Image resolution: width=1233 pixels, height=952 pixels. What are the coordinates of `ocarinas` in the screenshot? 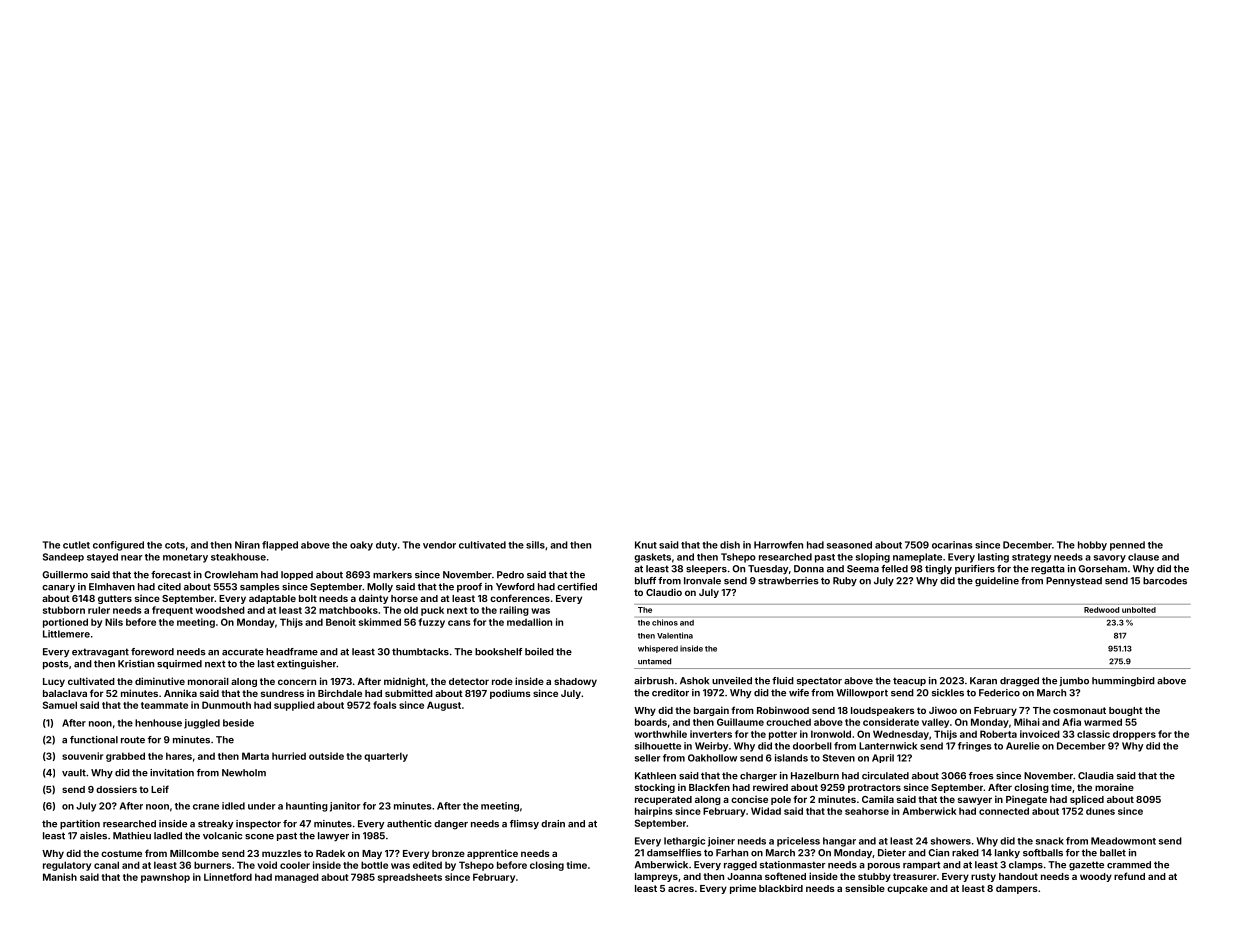 It's located at (952, 545).
